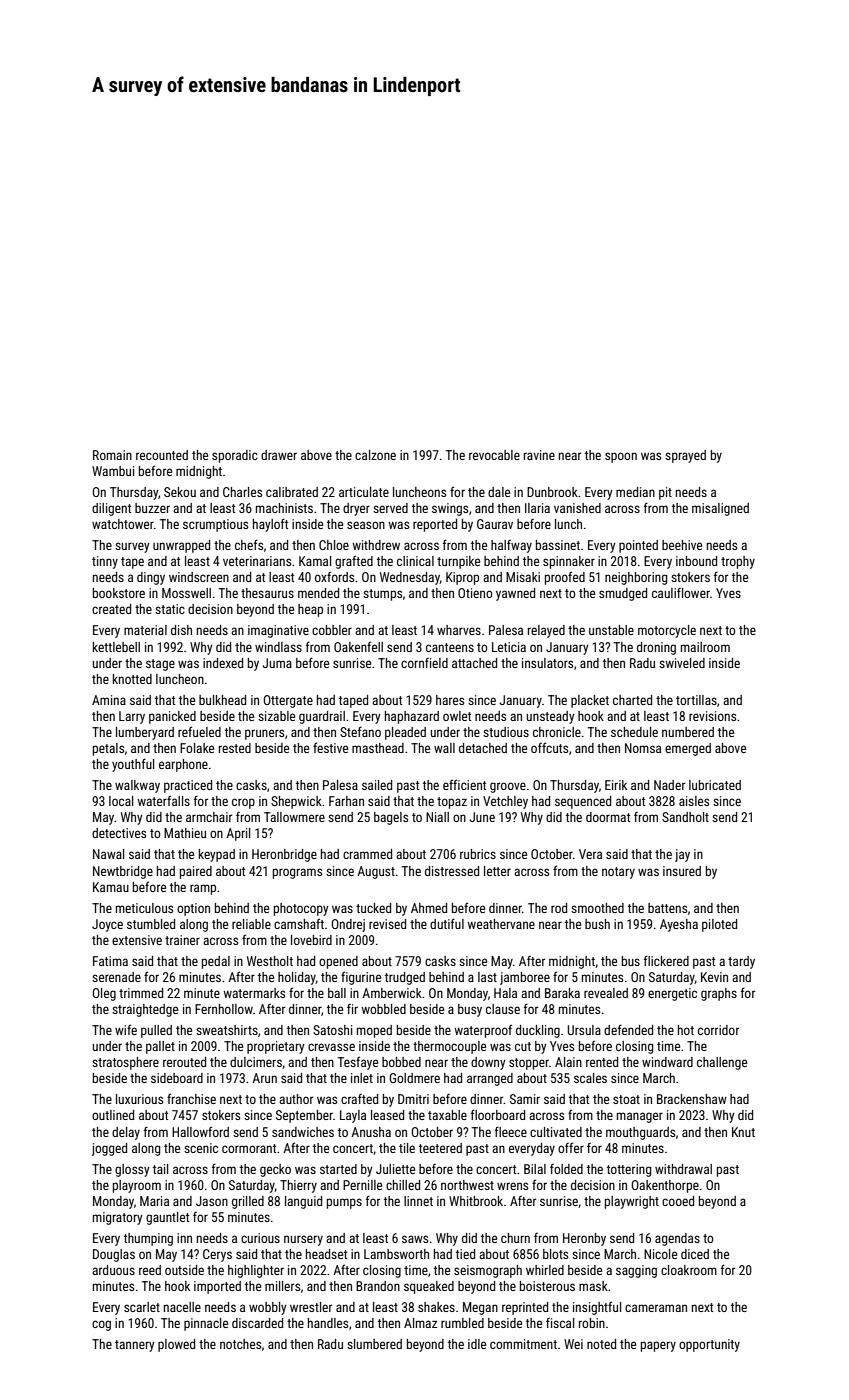  Describe the element at coordinates (378, 748) in the screenshot. I see `masthead` at that location.
